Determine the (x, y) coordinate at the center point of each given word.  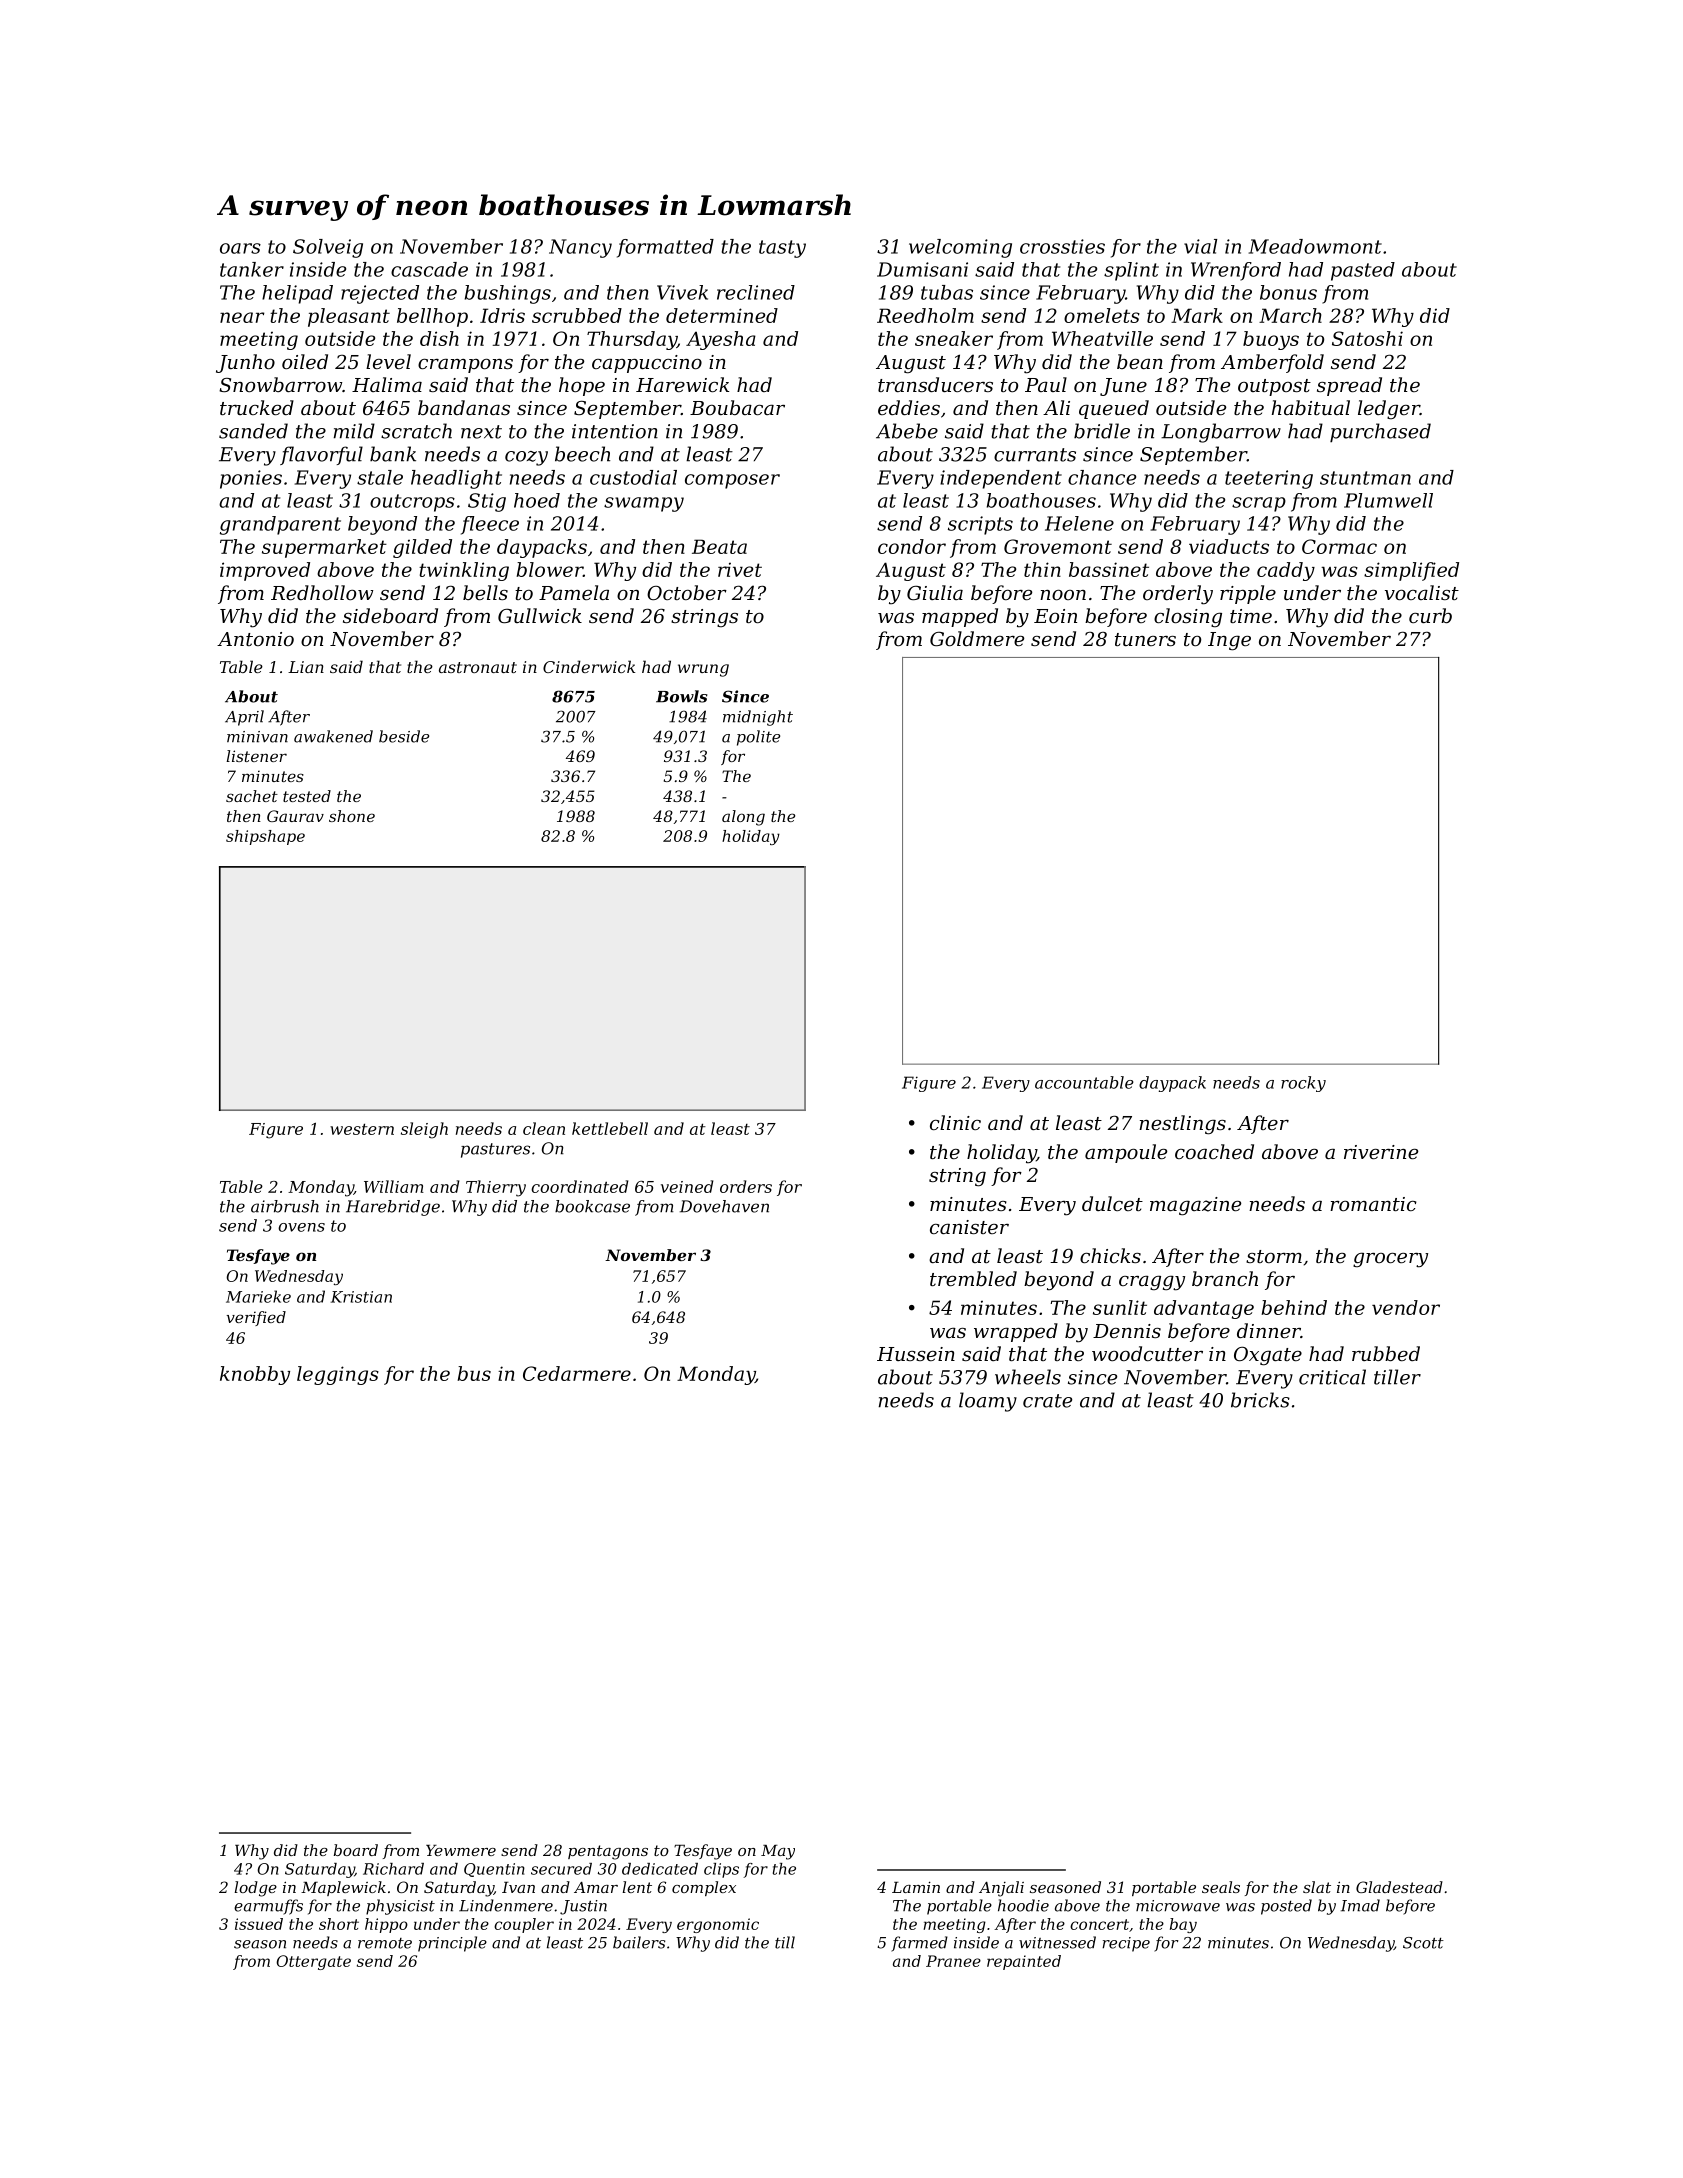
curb (1430, 615)
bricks (1260, 1400)
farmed (919, 1944)
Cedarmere (577, 1373)
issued (259, 1924)
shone (352, 816)
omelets (1102, 315)
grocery (1390, 1260)
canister (969, 1227)
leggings (338, 1375)
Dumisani (922, 269)
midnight (758, 718)
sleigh (424, 1130)
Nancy (580, 248)
